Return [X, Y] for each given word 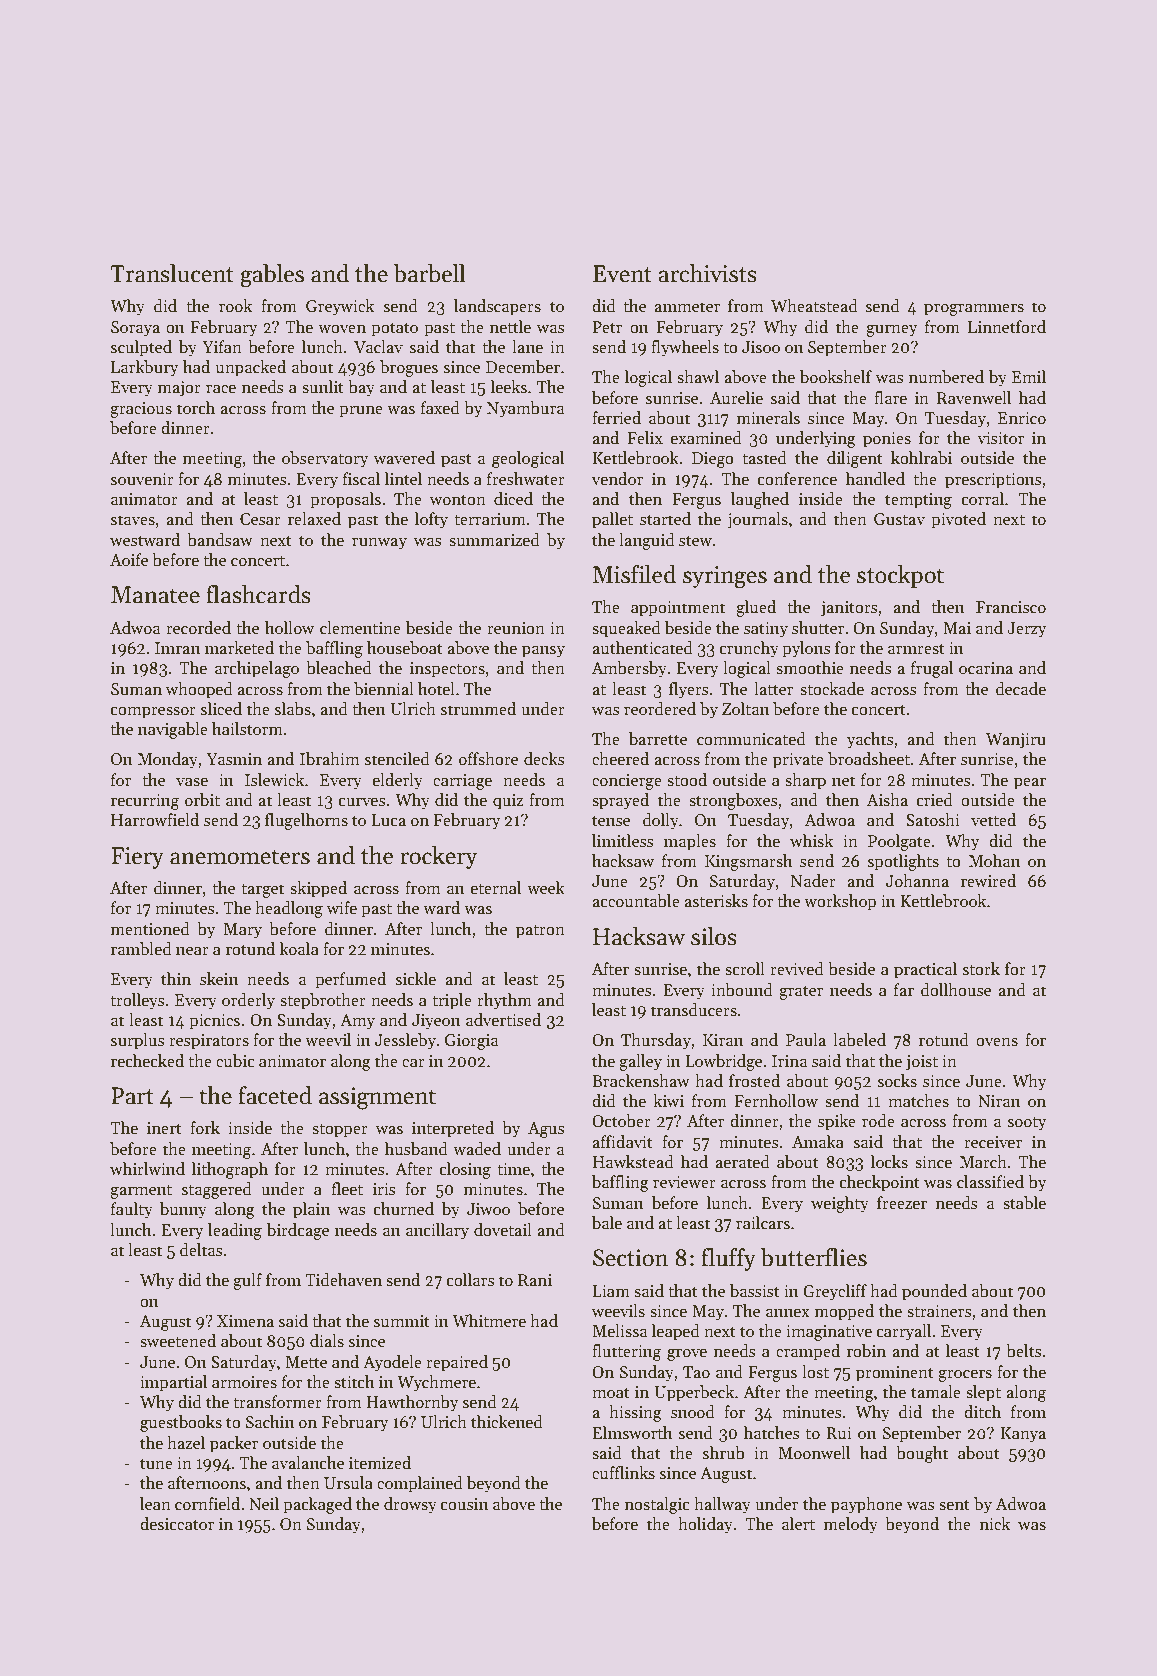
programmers [974, 310]
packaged [317, 1505]
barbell [429, 273]
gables [272, 276]
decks [544, 759]
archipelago [257, 669]
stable [1024, 1203]
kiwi [668, 1100]
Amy [357, 1022]
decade [1021, 689]
